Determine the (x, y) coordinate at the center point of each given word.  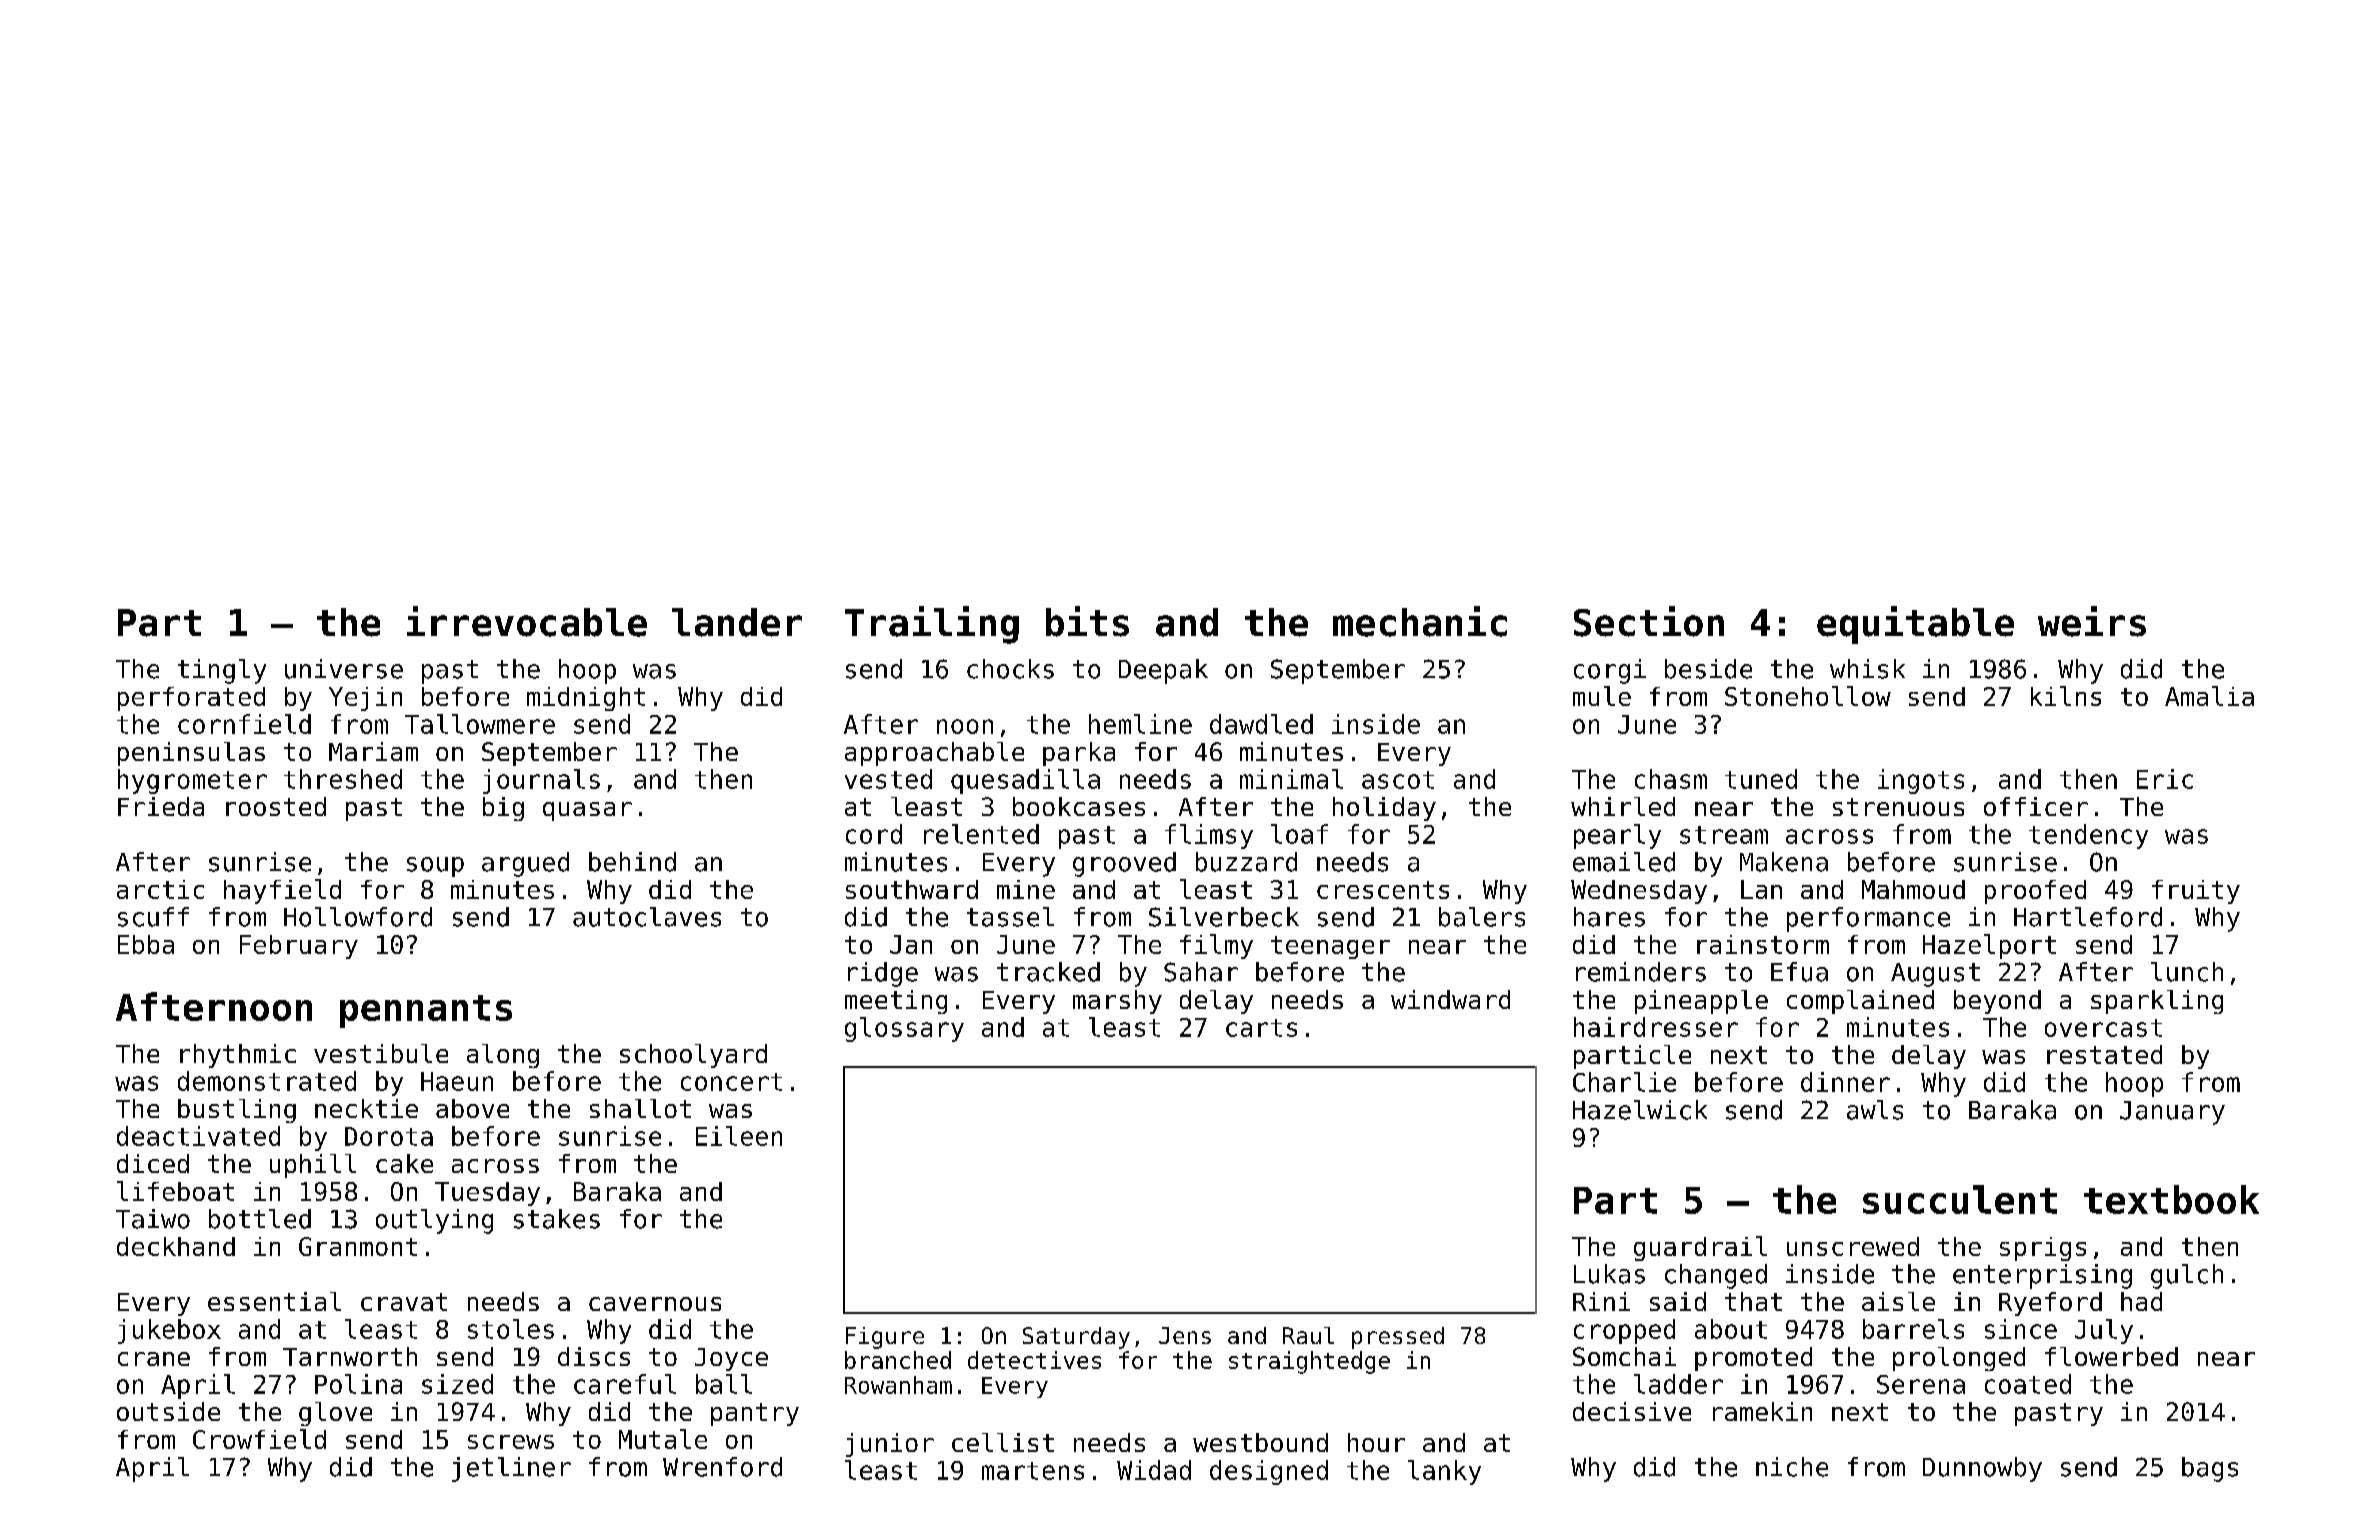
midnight (586, 699)
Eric (2165, 779)
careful (625, 1384)
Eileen (739, 1136)
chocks (1010, 669)
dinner (1845, 1082)
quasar (587, 811)
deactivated (198, 1136)
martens (1033, 1471)
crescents (1383, 890)
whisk (1867, 669)
